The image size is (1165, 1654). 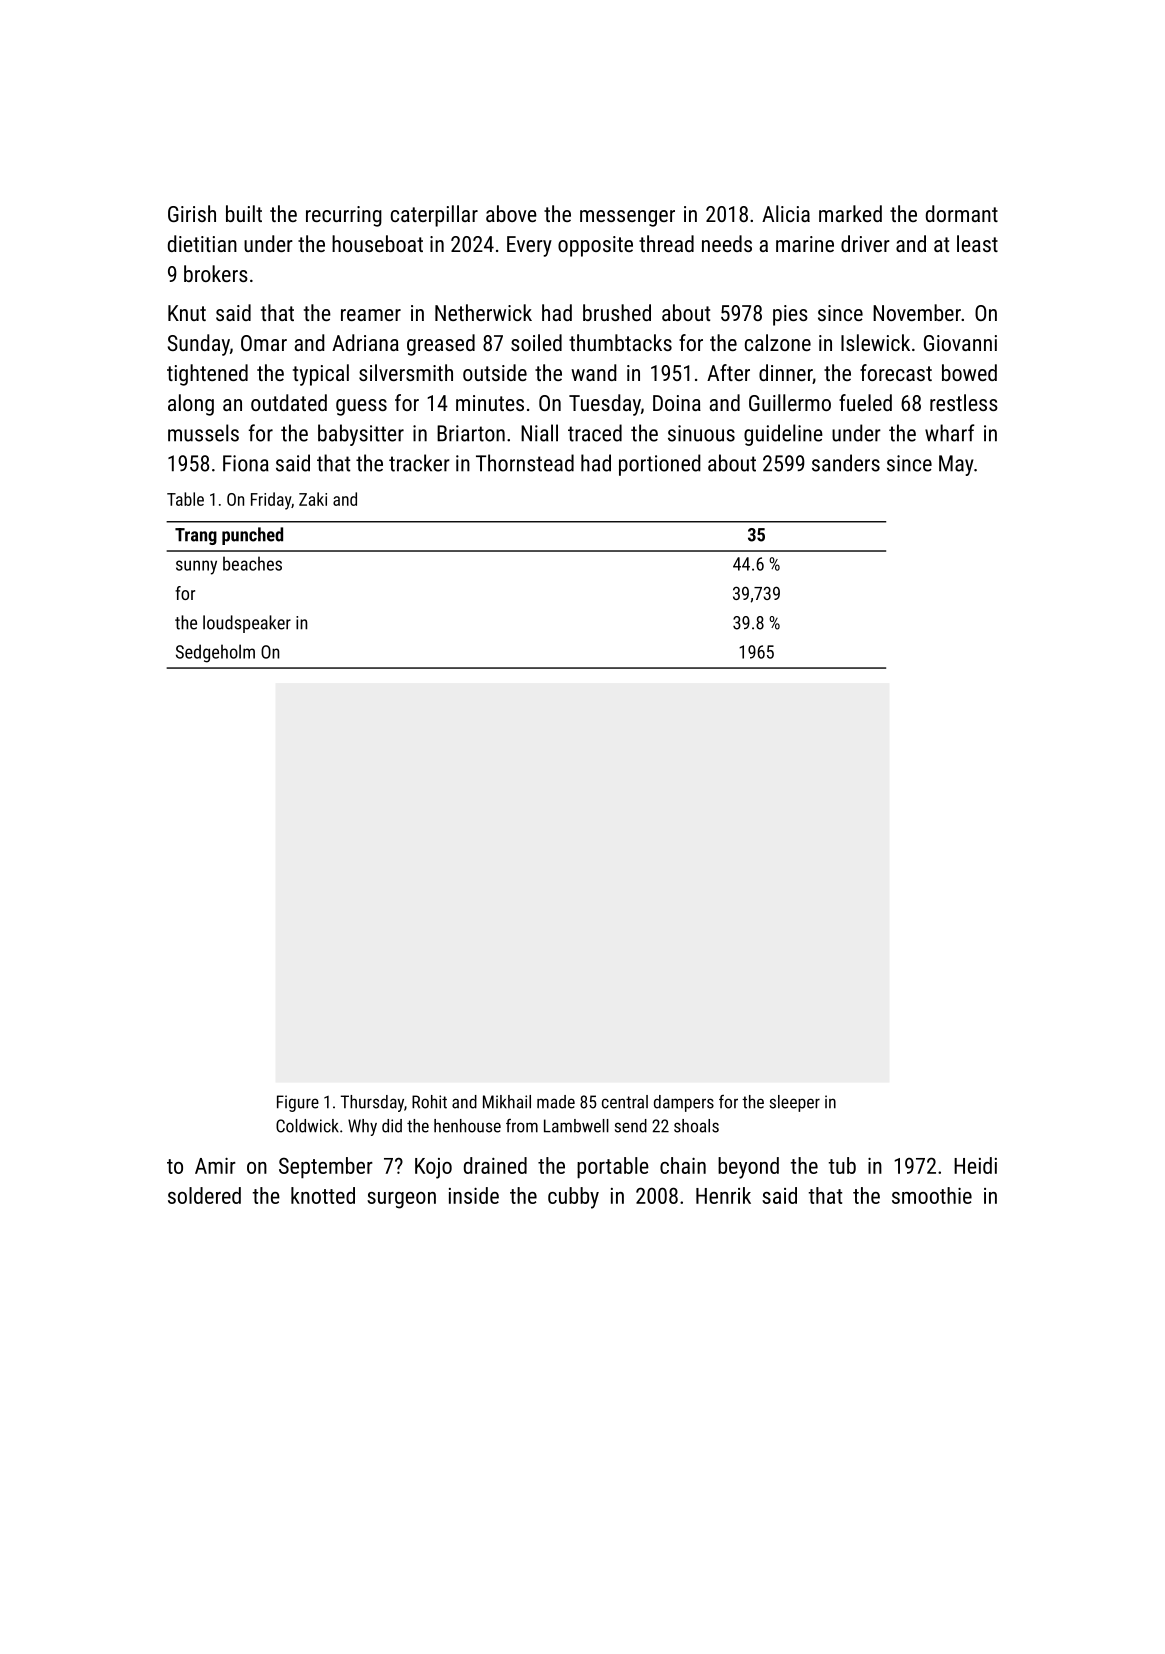 What do you see at coordinates (786, 213) in the screenshot?
I see `Alicia` at bounding box center [786, 213].
